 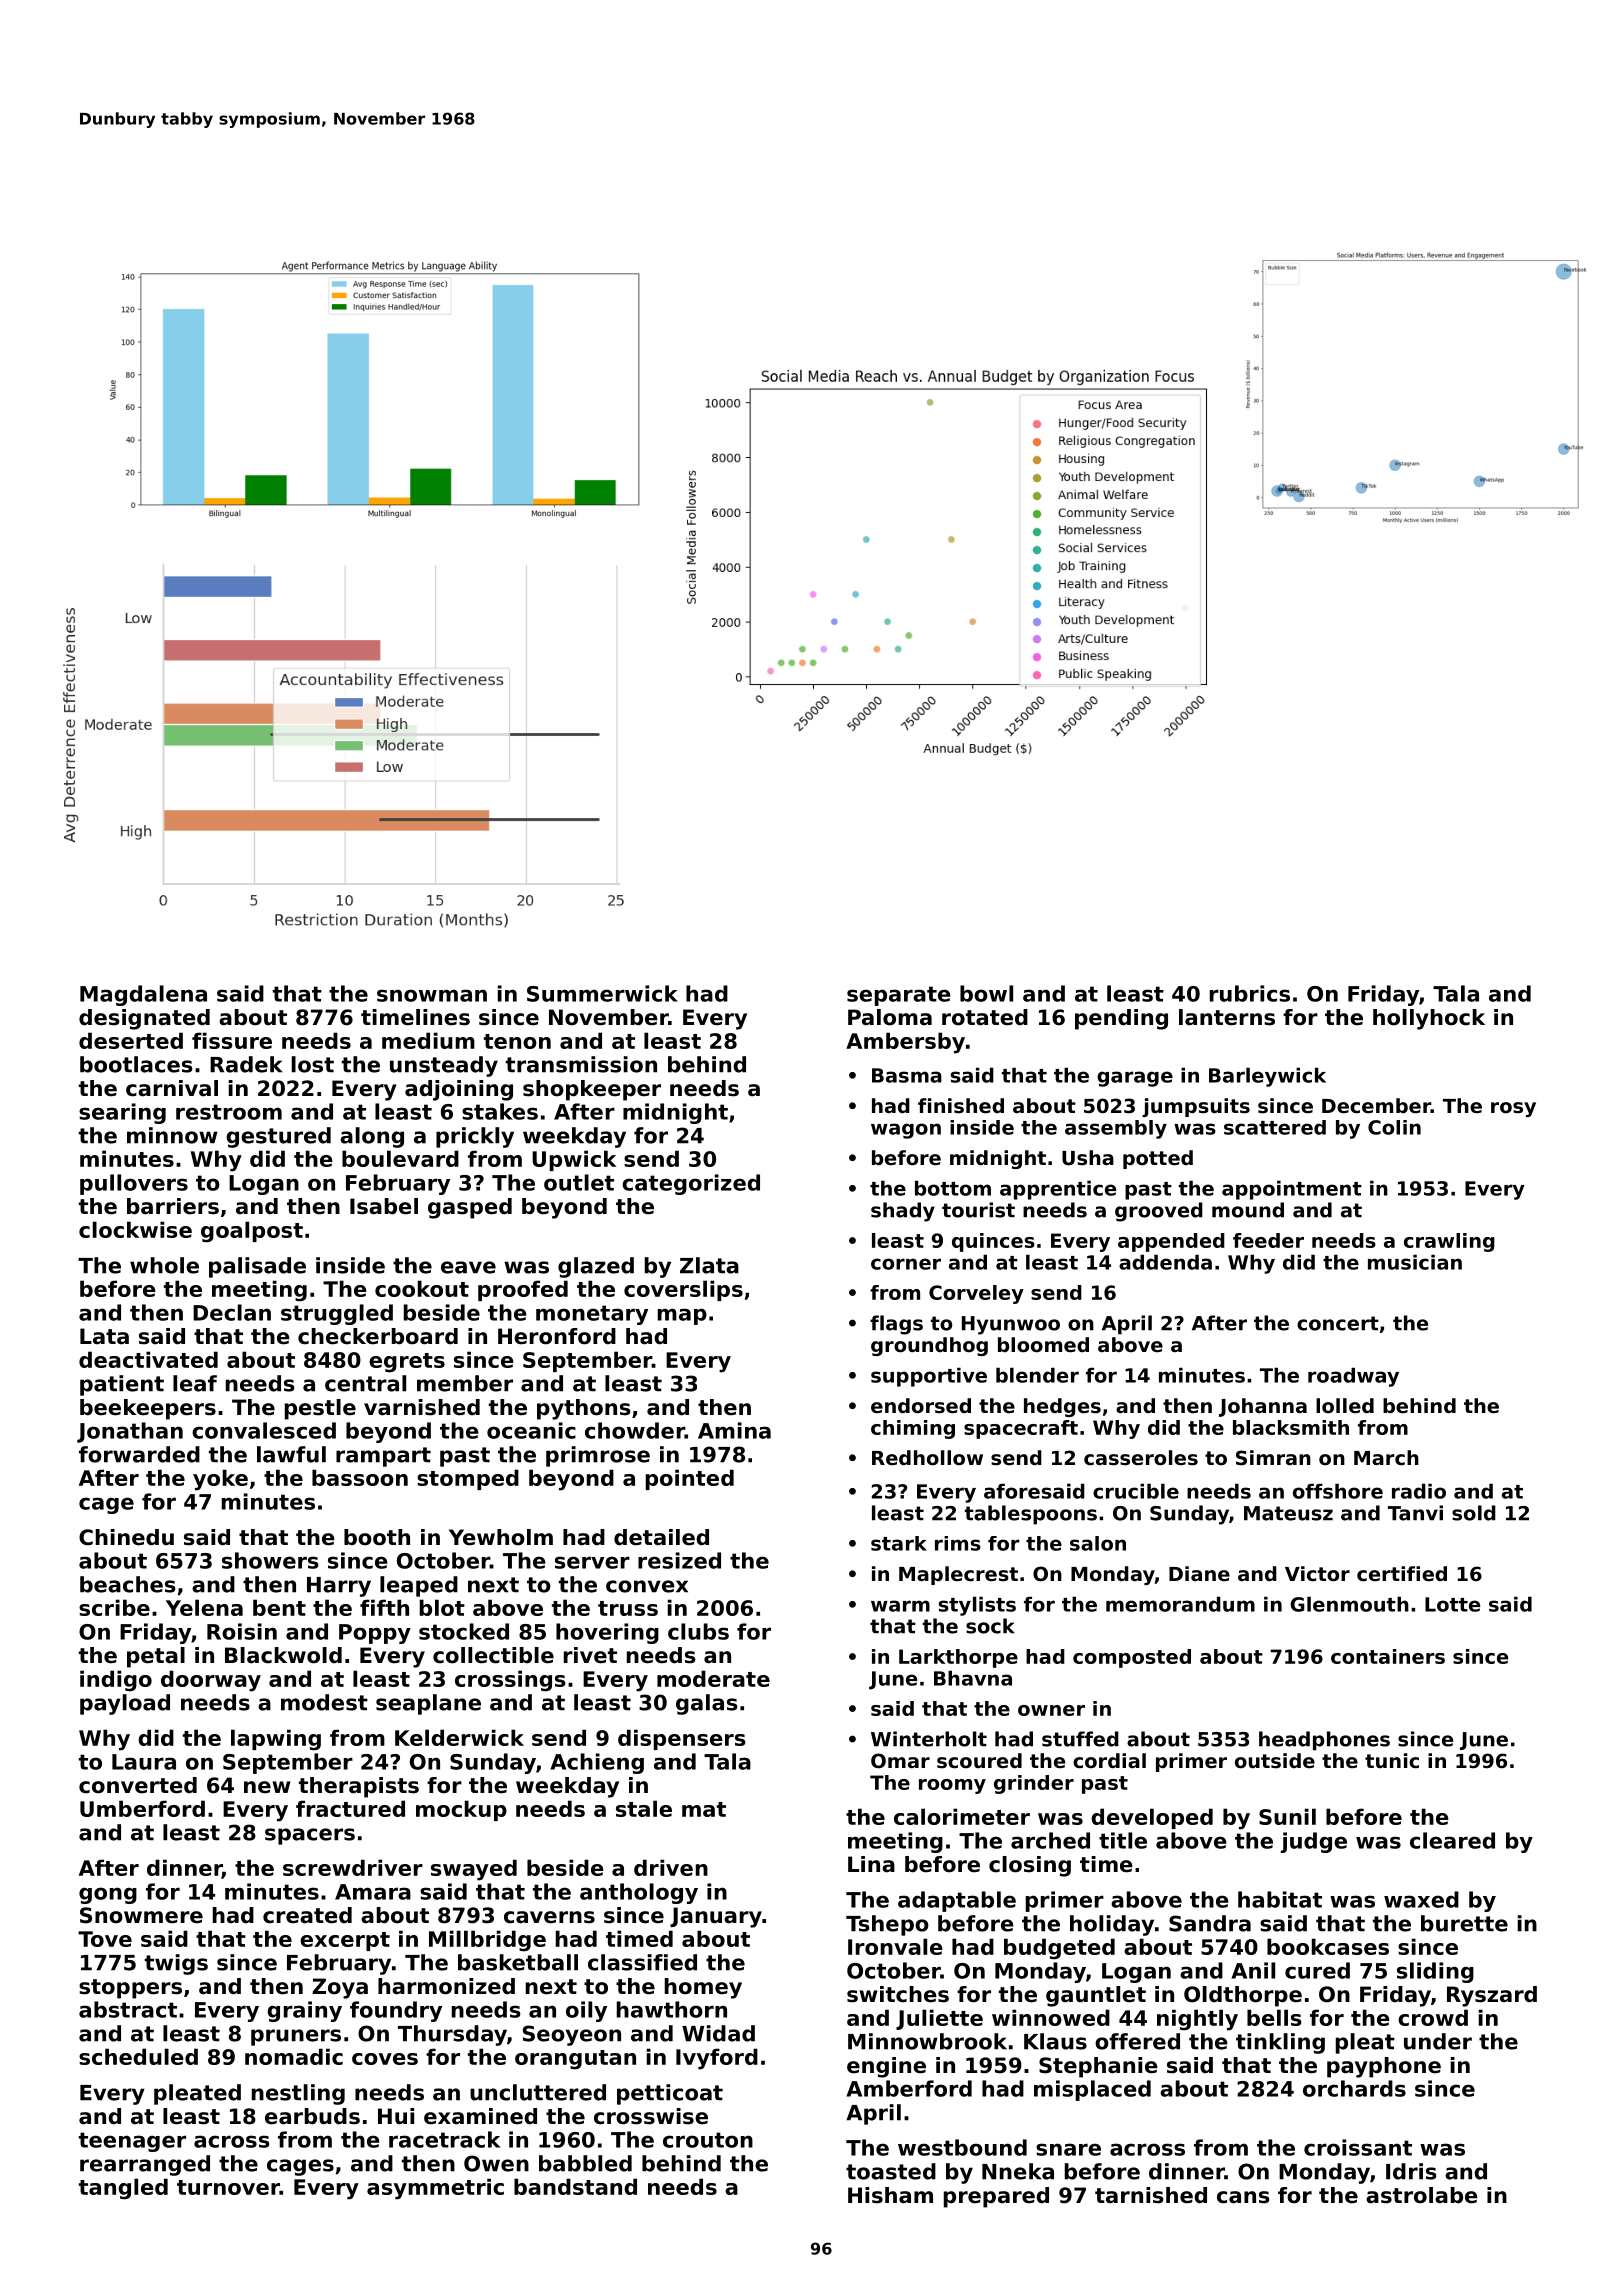 I want to click on jumpsuits, so click(x=1196, y=1107).
